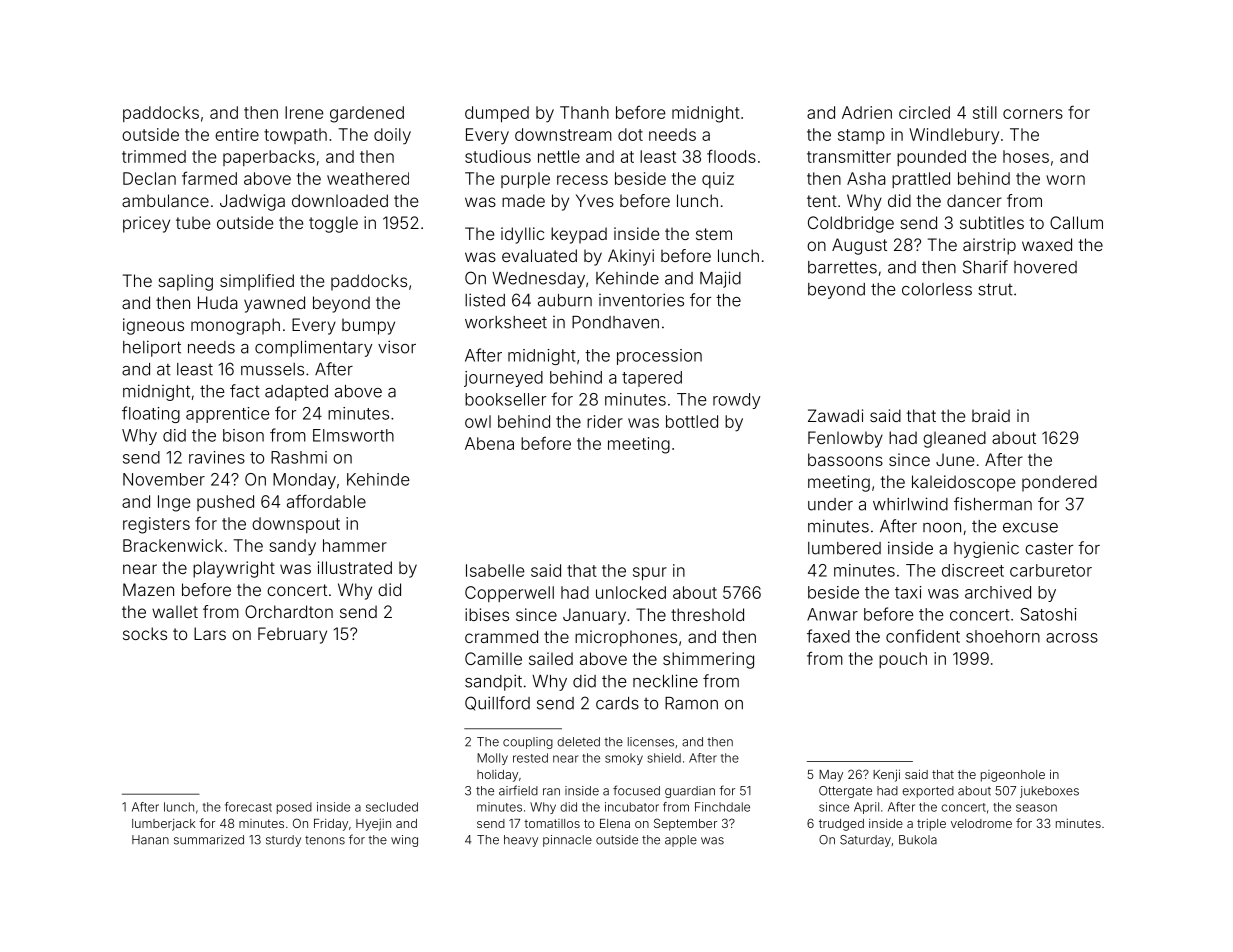 This screenshot has width=1233, height=952. Describe the element at coordinates (248, 807) in the screenshot. I see `forecast` at that location.
